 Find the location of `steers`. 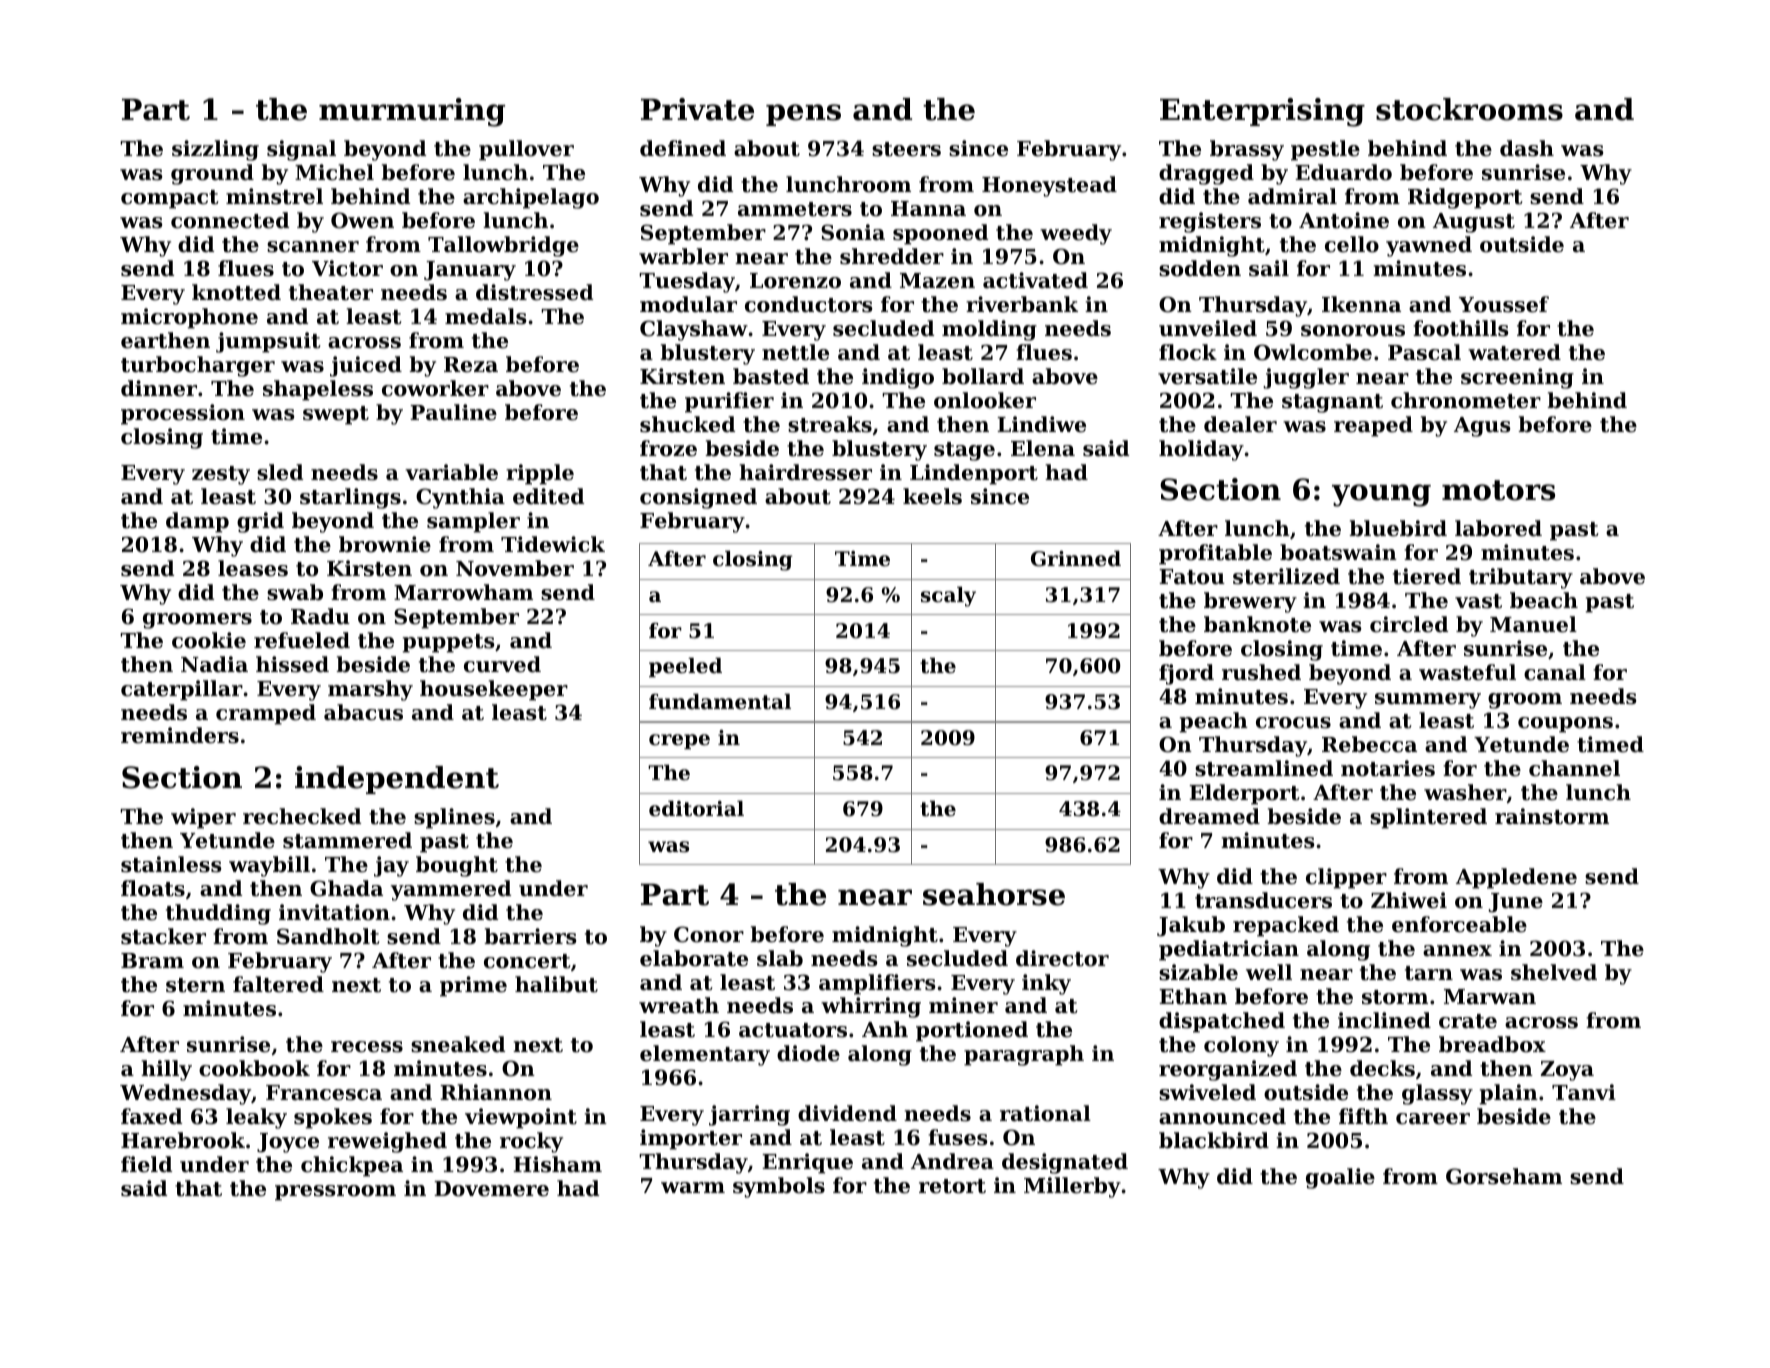

steers is located at coordinates (906, 149).
